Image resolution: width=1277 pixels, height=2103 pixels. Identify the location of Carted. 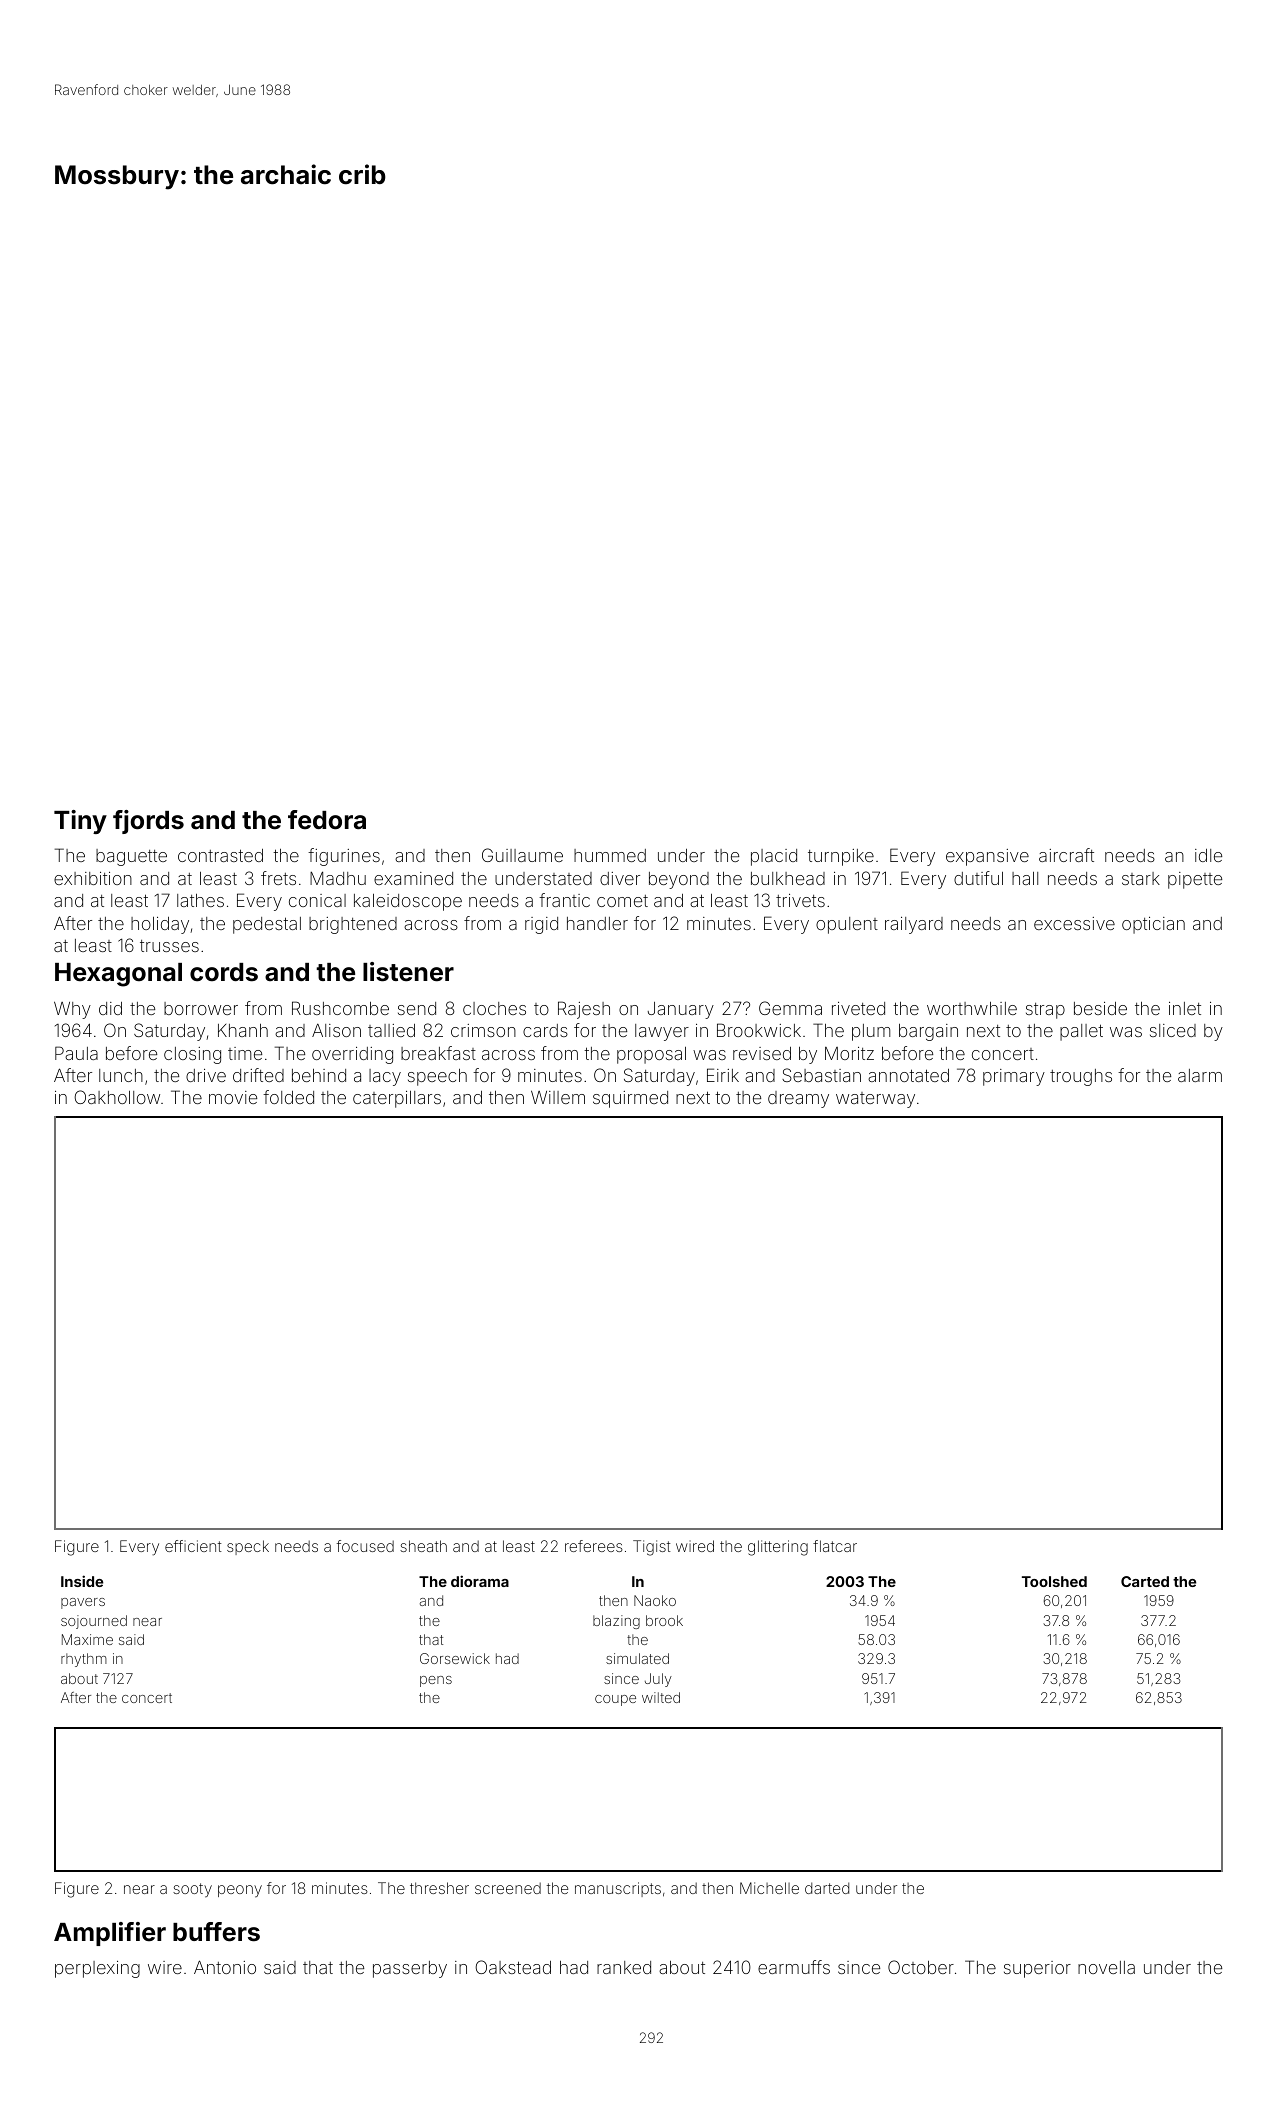
(1145, 1581).
